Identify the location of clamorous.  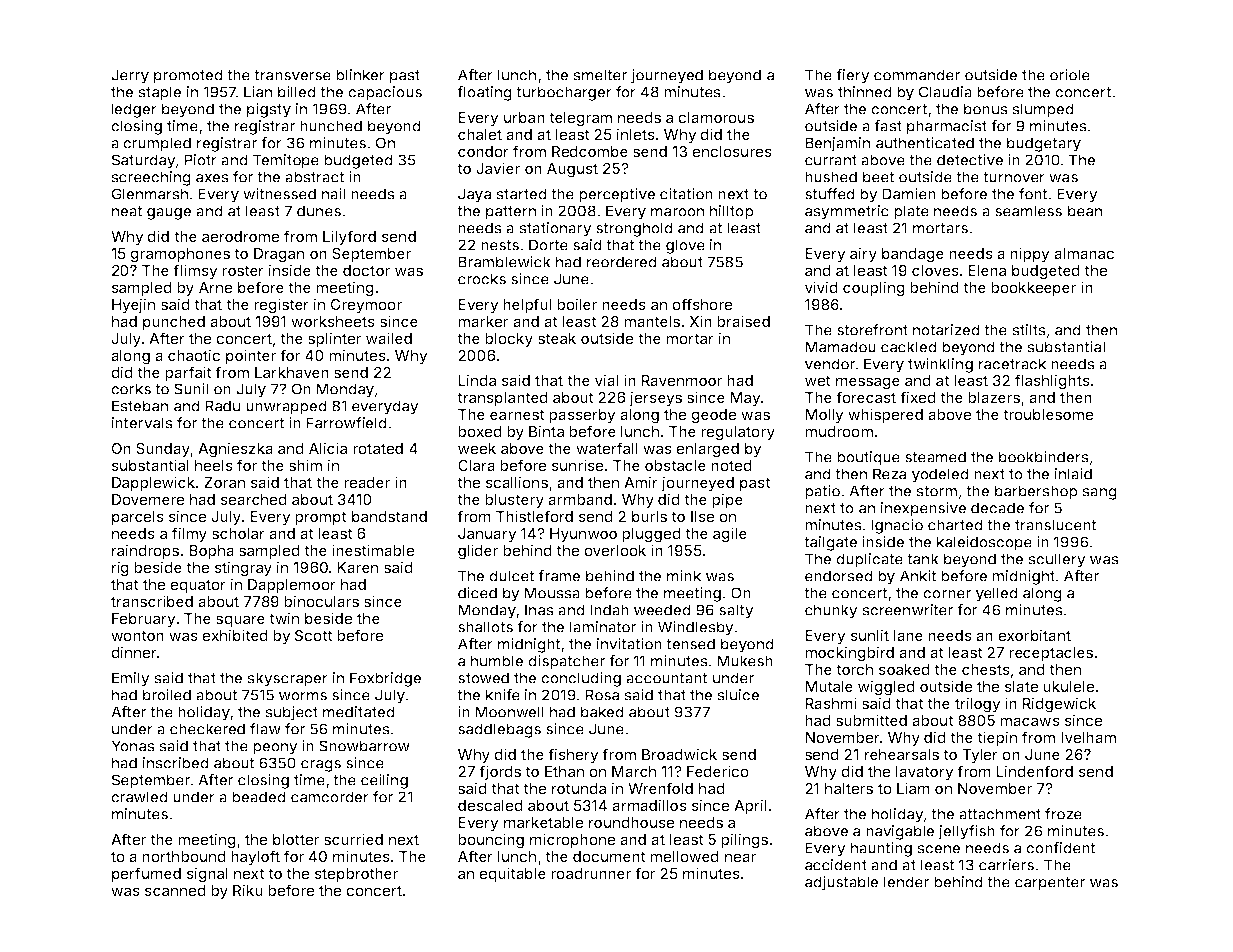
(716, 117).
